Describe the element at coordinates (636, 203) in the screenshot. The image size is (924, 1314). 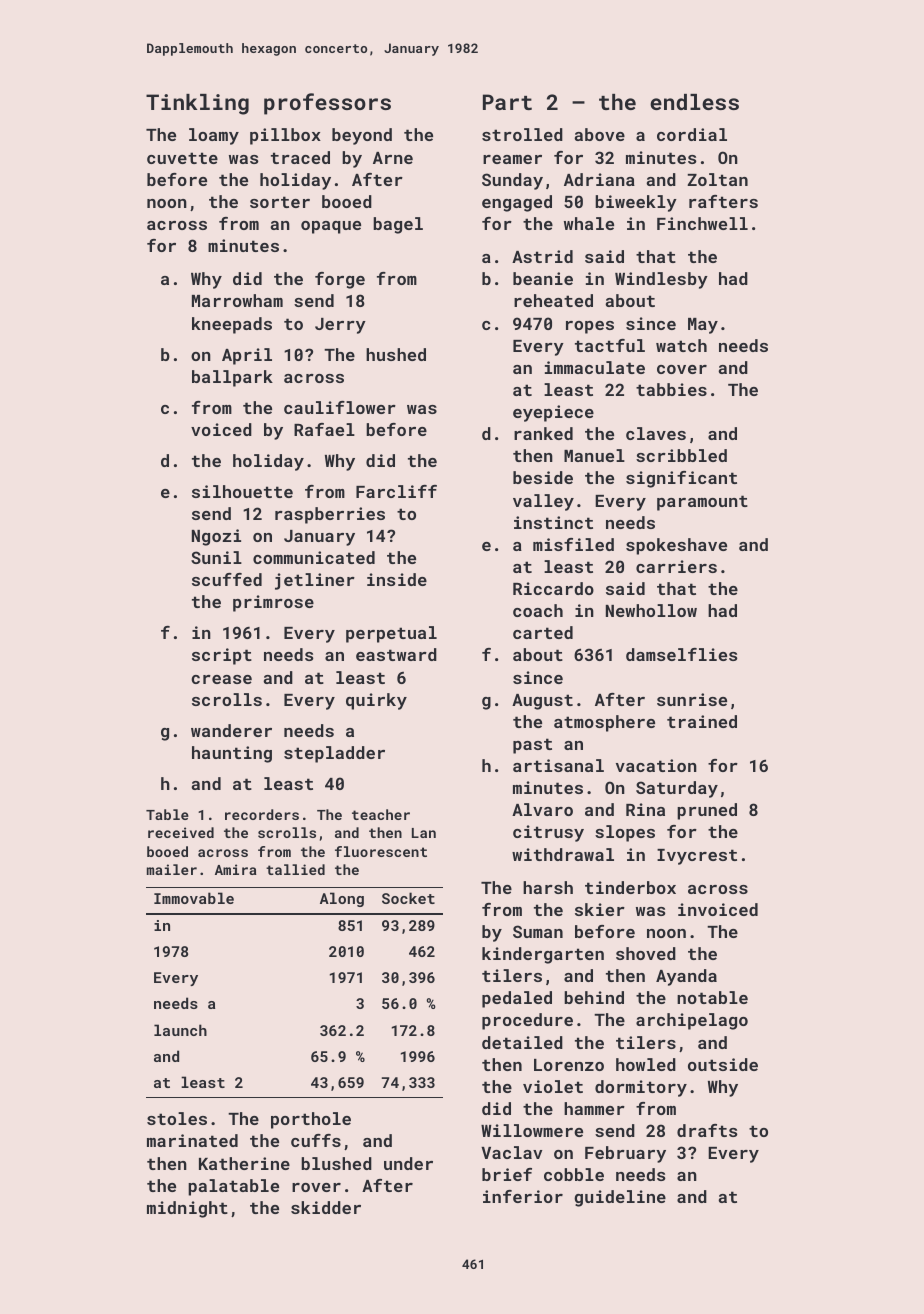
I see `biweekly` at that location.
